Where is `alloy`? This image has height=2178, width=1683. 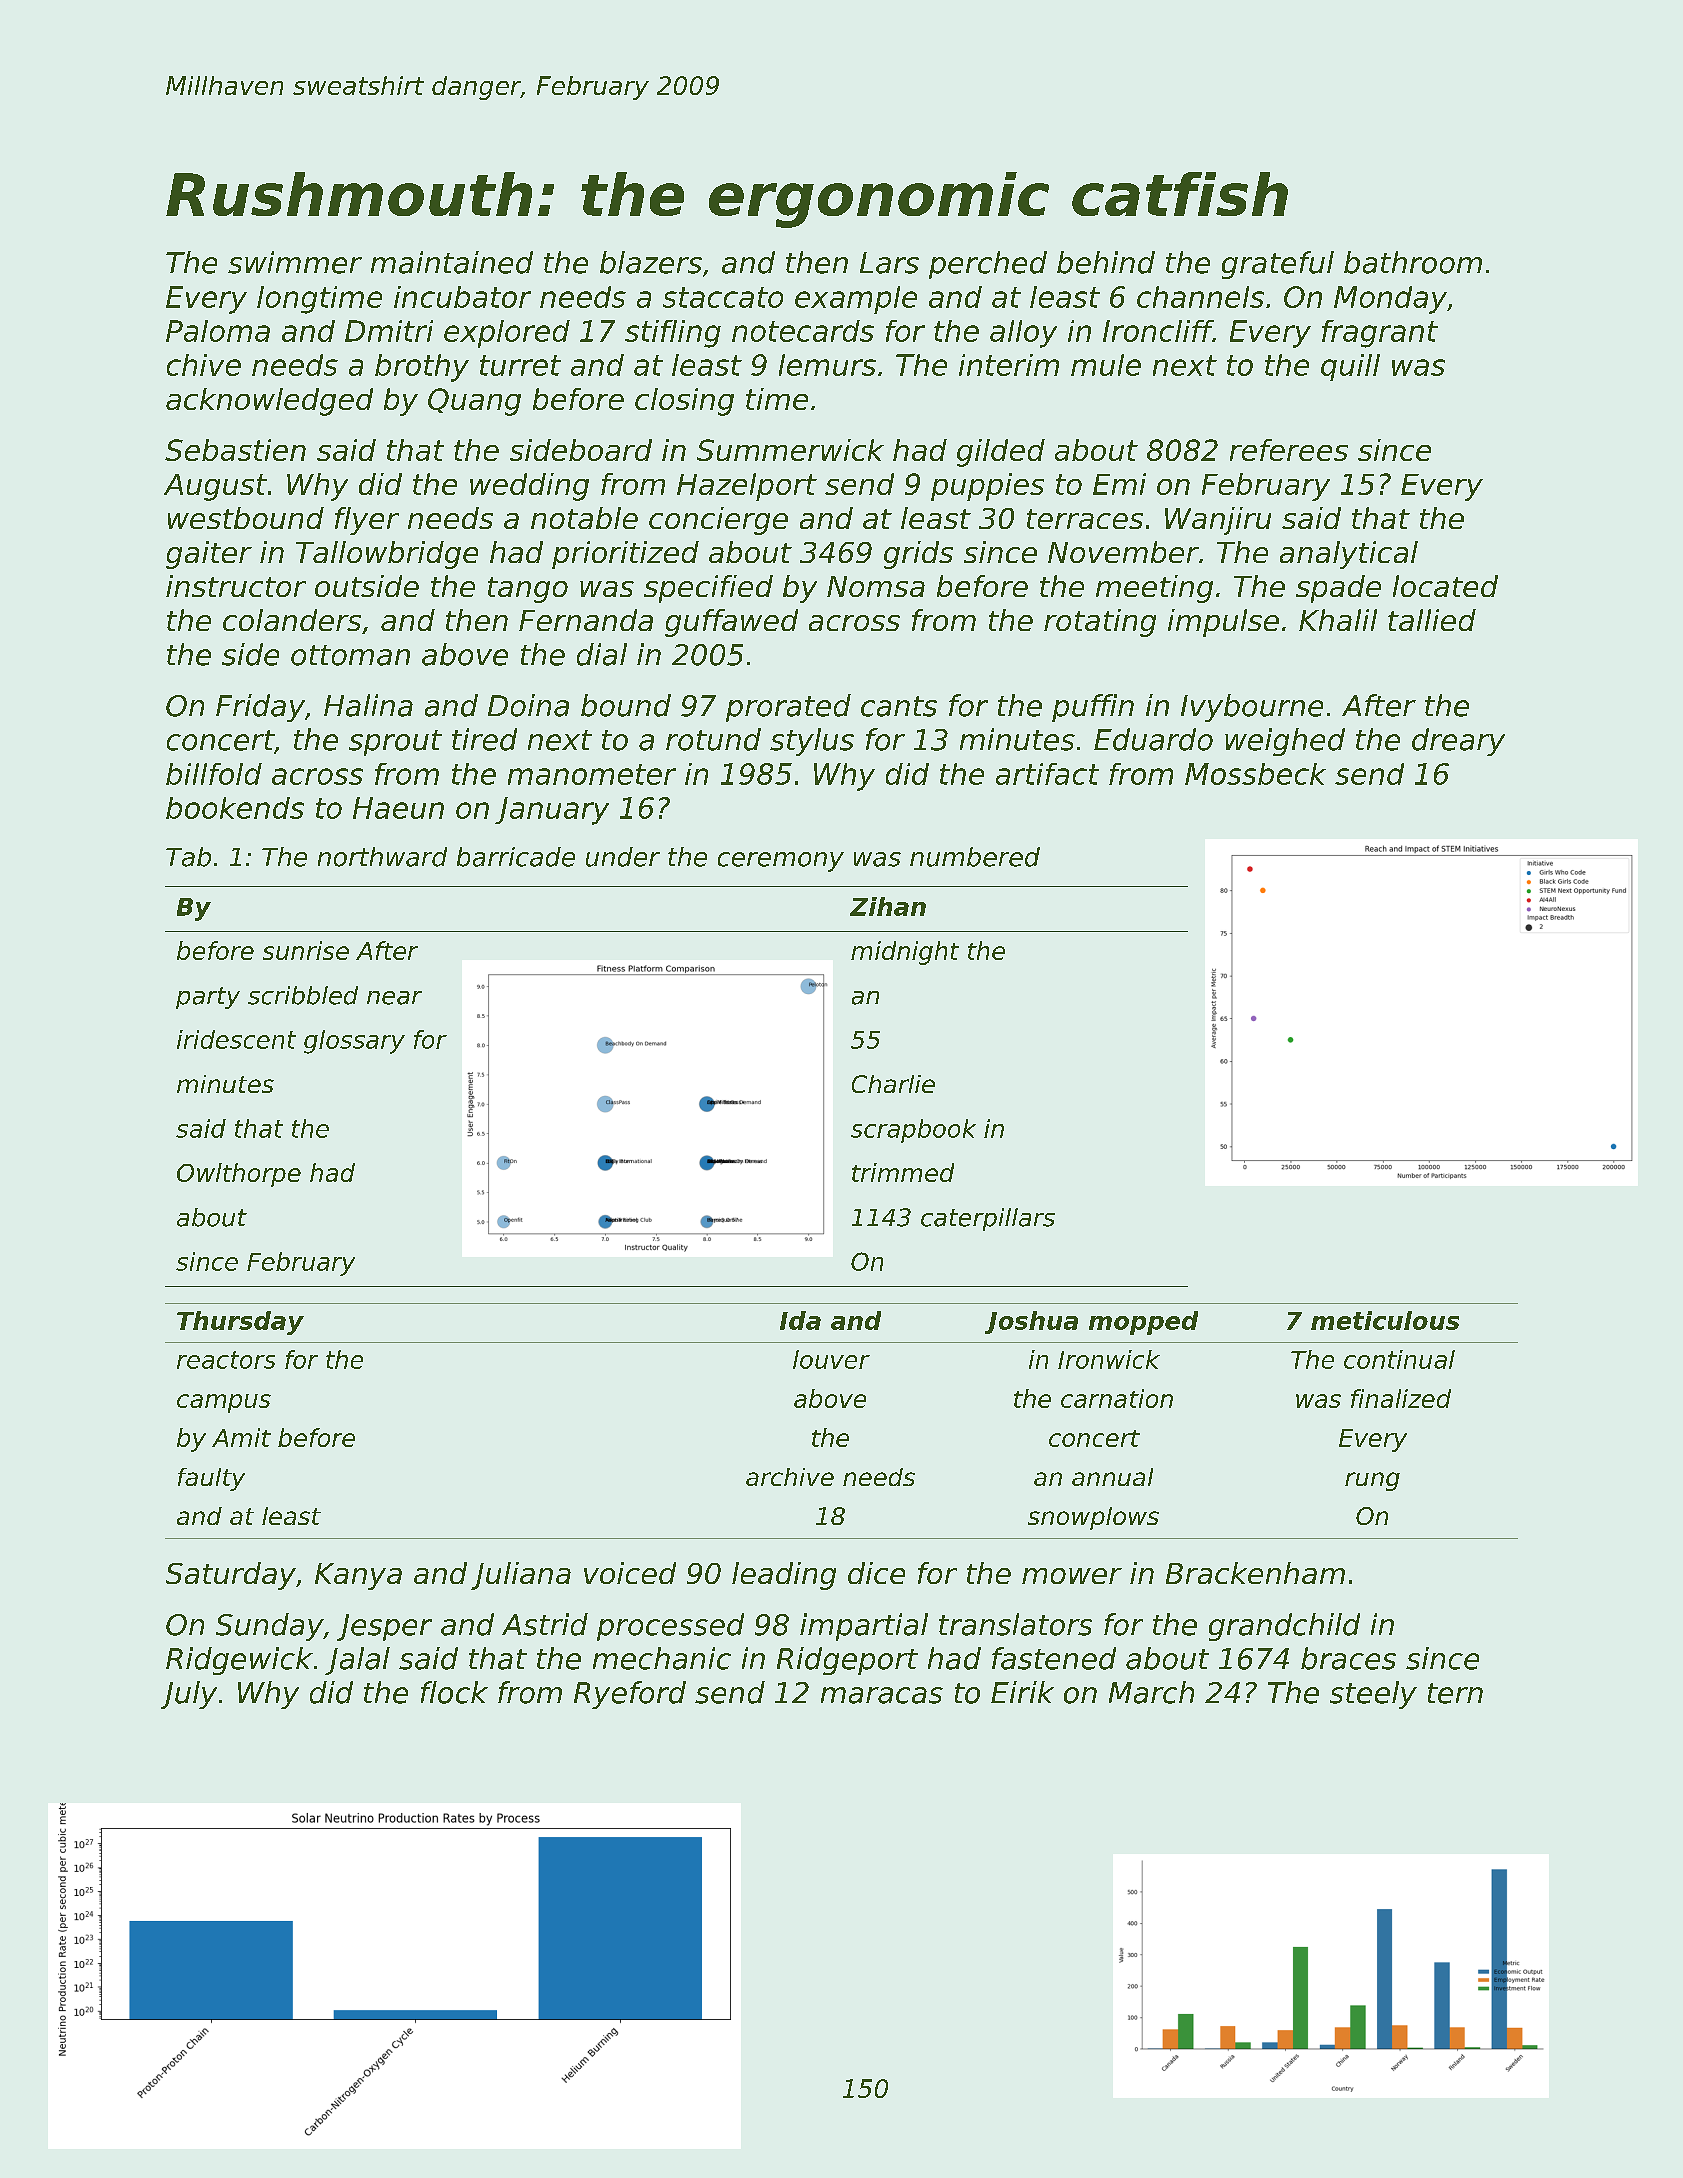
alloy is located at coordinates (1023, 334).
